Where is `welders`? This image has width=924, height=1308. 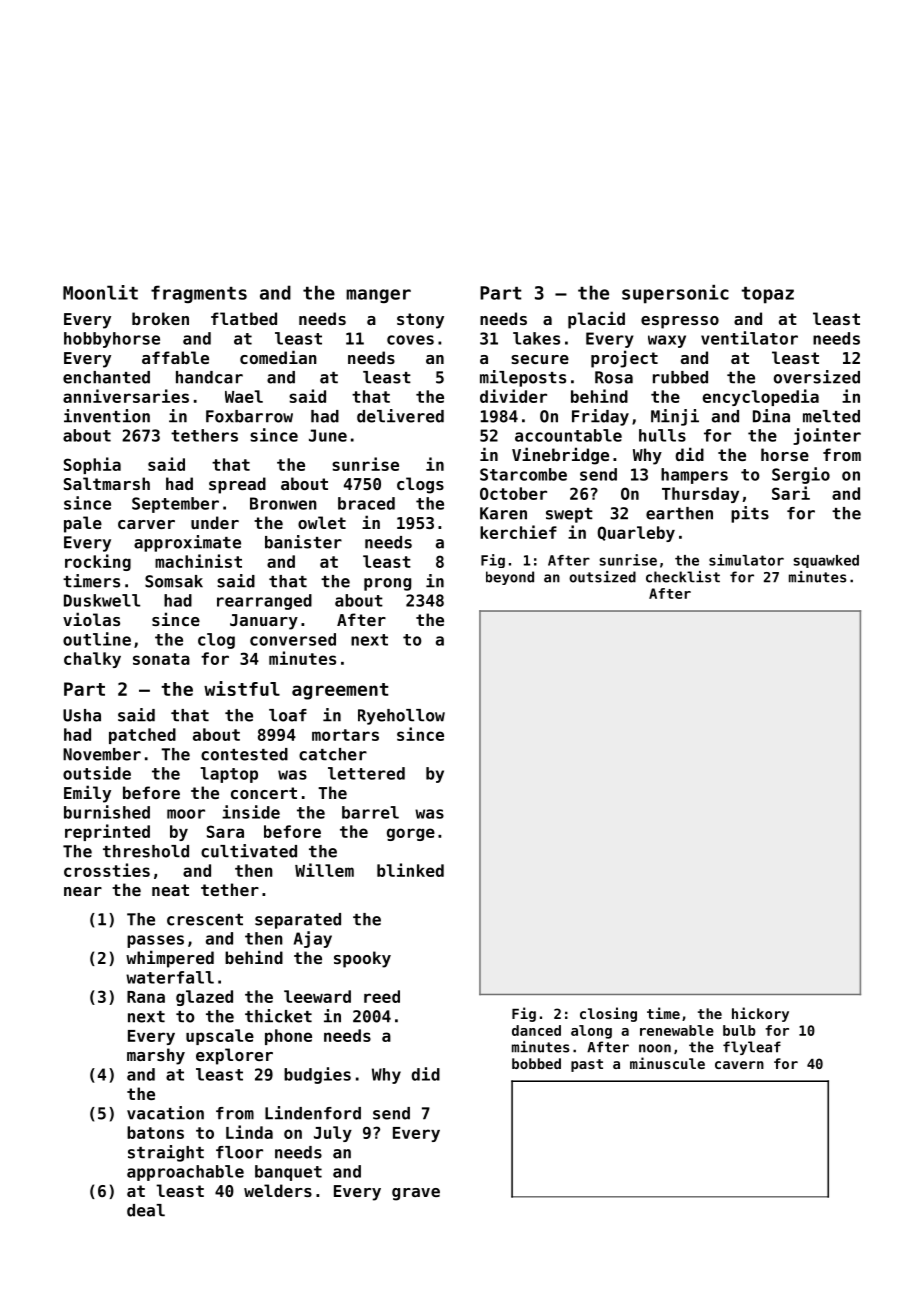 welders is located at coordinates (278, 1190).
